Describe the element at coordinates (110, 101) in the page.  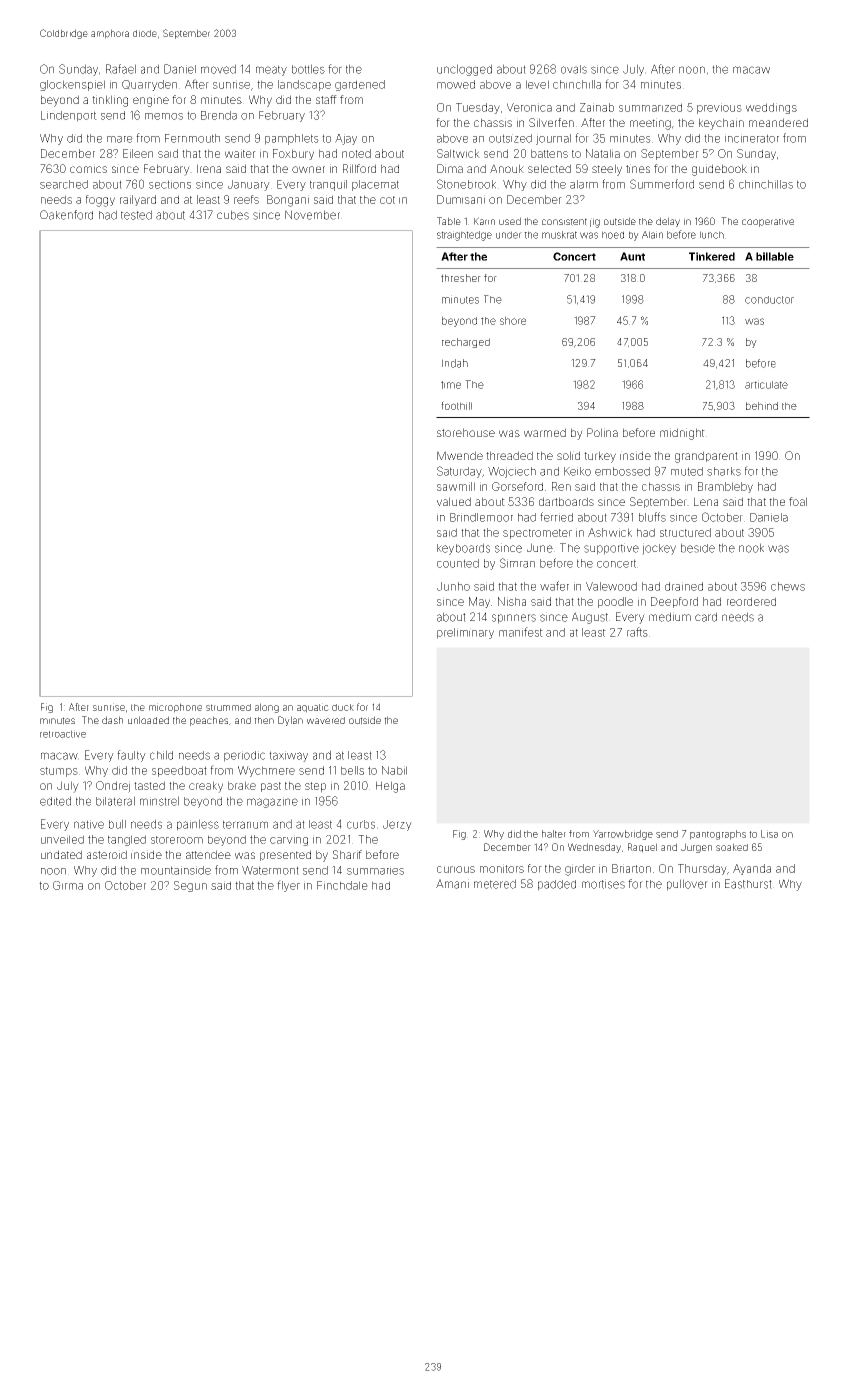
I see `tinkling` at that location.
